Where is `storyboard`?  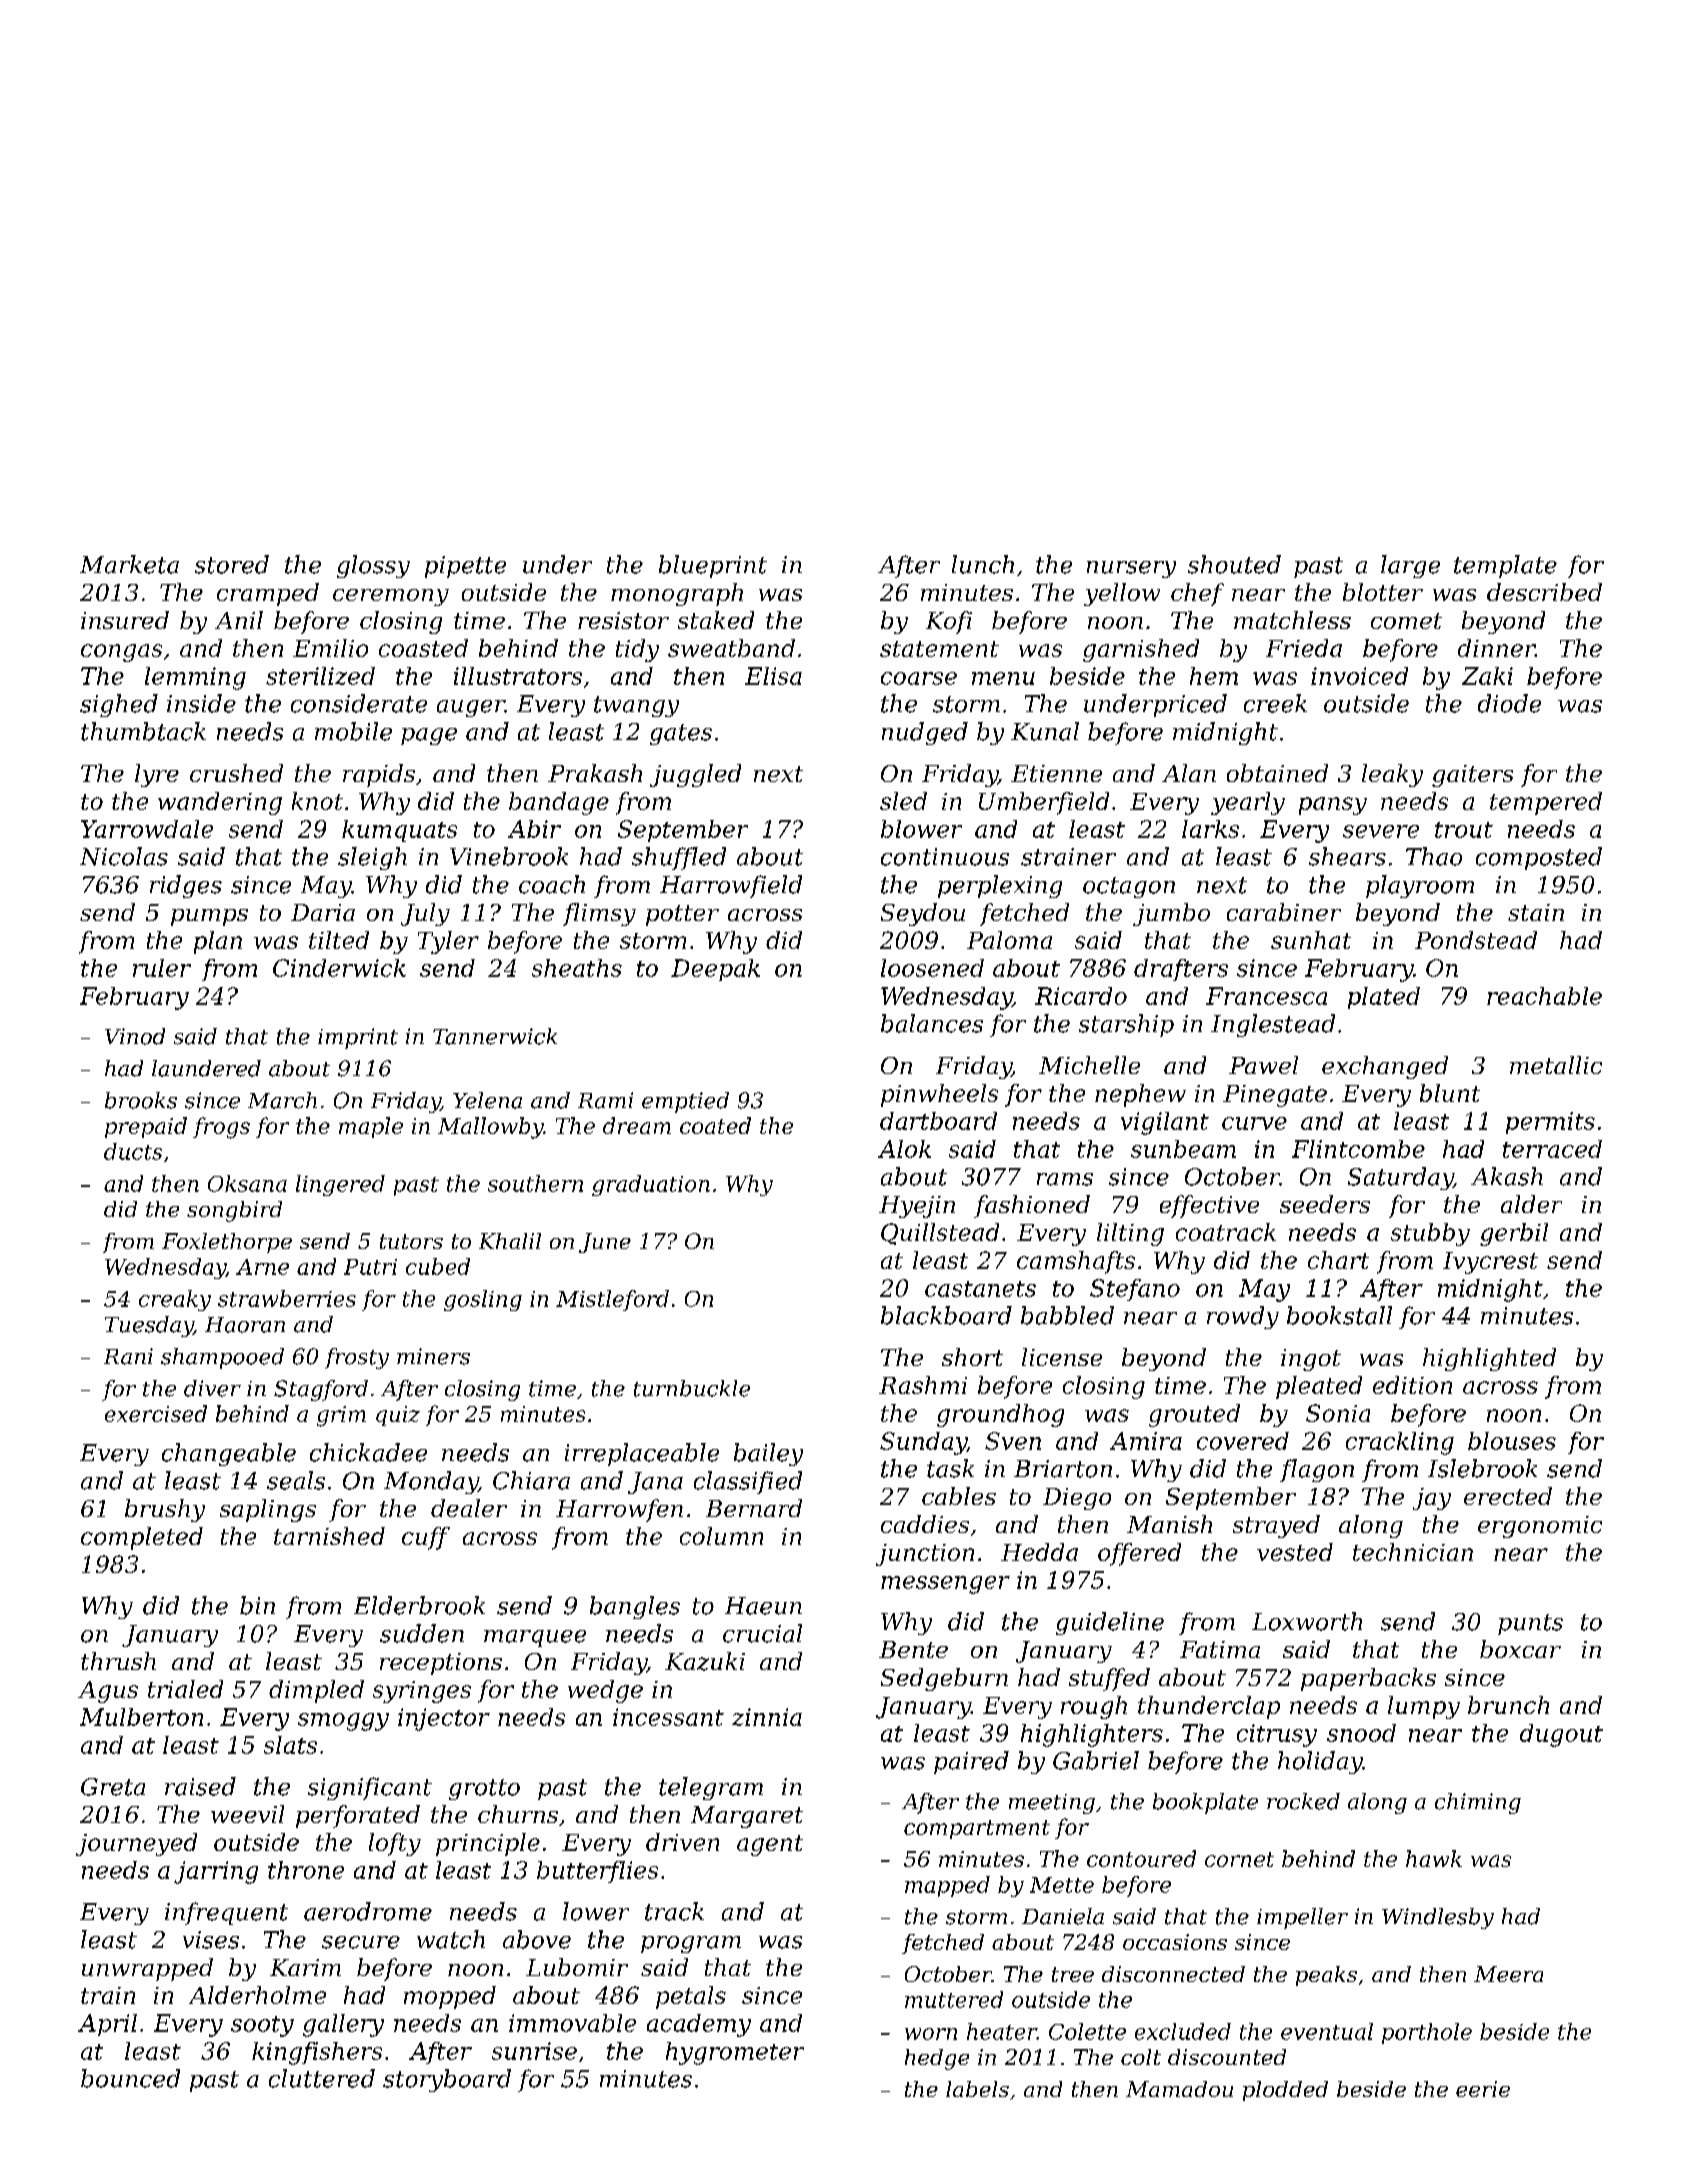
storyboard is located at coordinates (447, 2080).
